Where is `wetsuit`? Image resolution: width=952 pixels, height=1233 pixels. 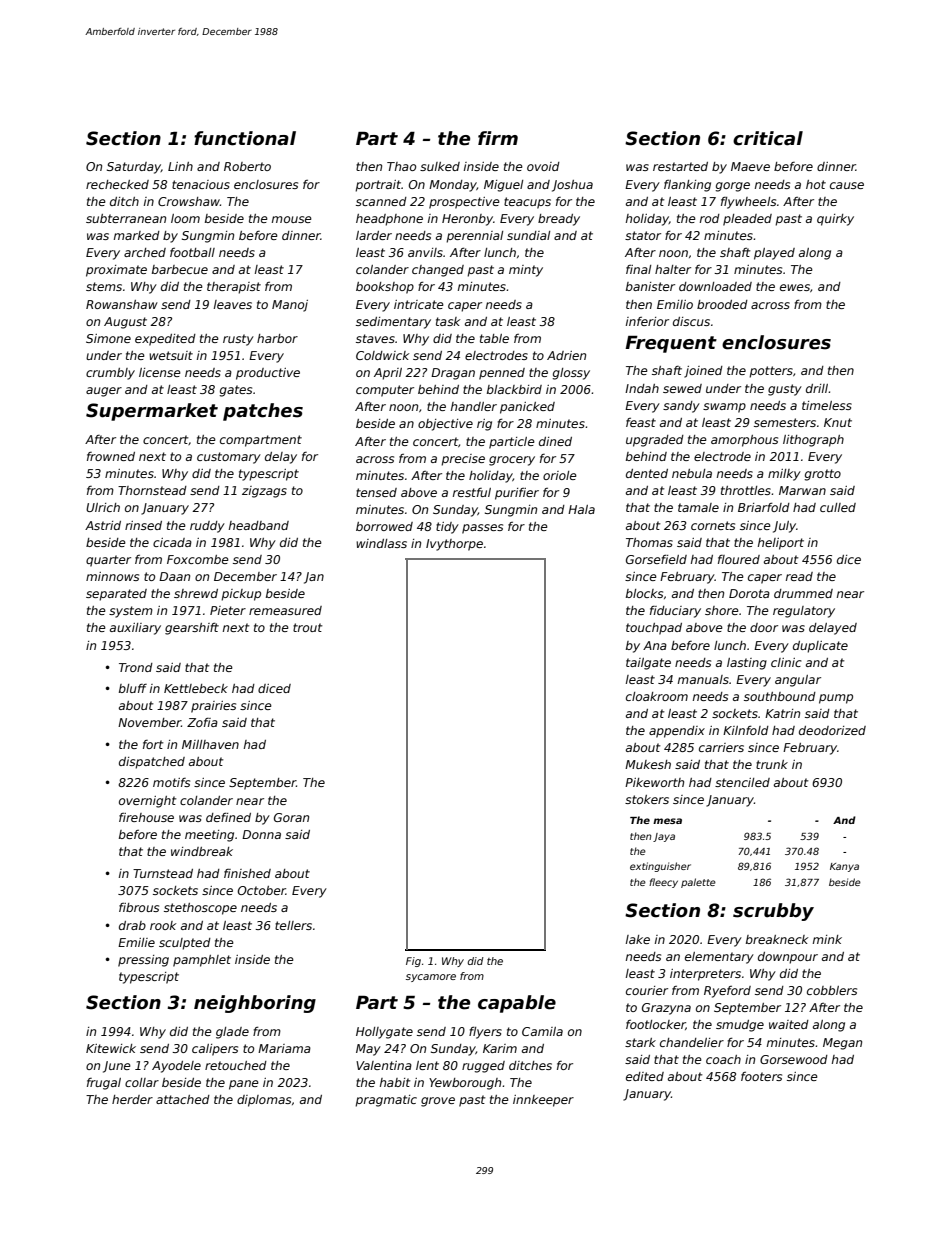
wetsuit is located at coordinates (171, 355).
